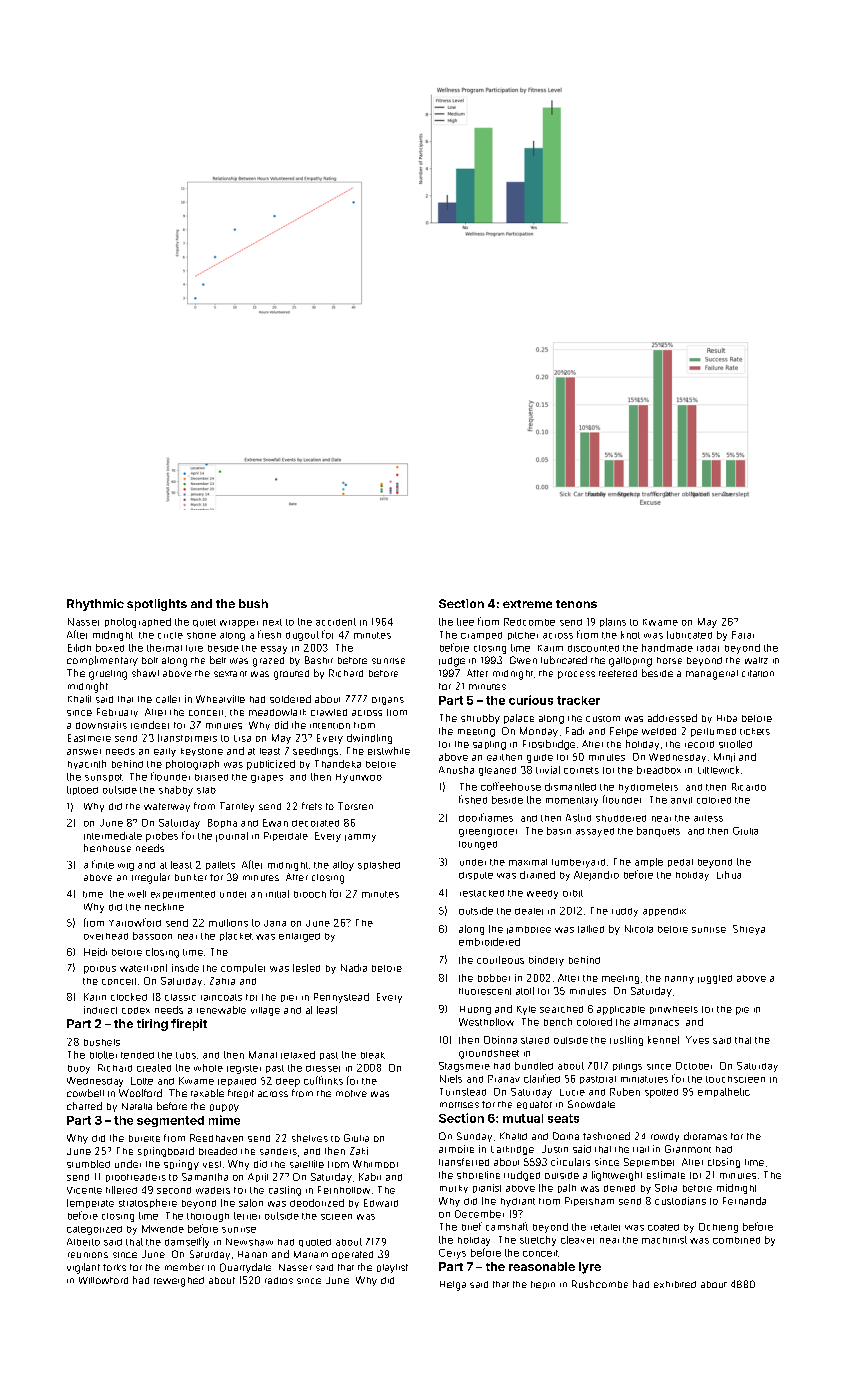 The width and height of the screenshot is (849, 1400). What do you see at coordinates (354, 968) in the screenshot?
I see `Nadia` at bounding box center [354, 968].
